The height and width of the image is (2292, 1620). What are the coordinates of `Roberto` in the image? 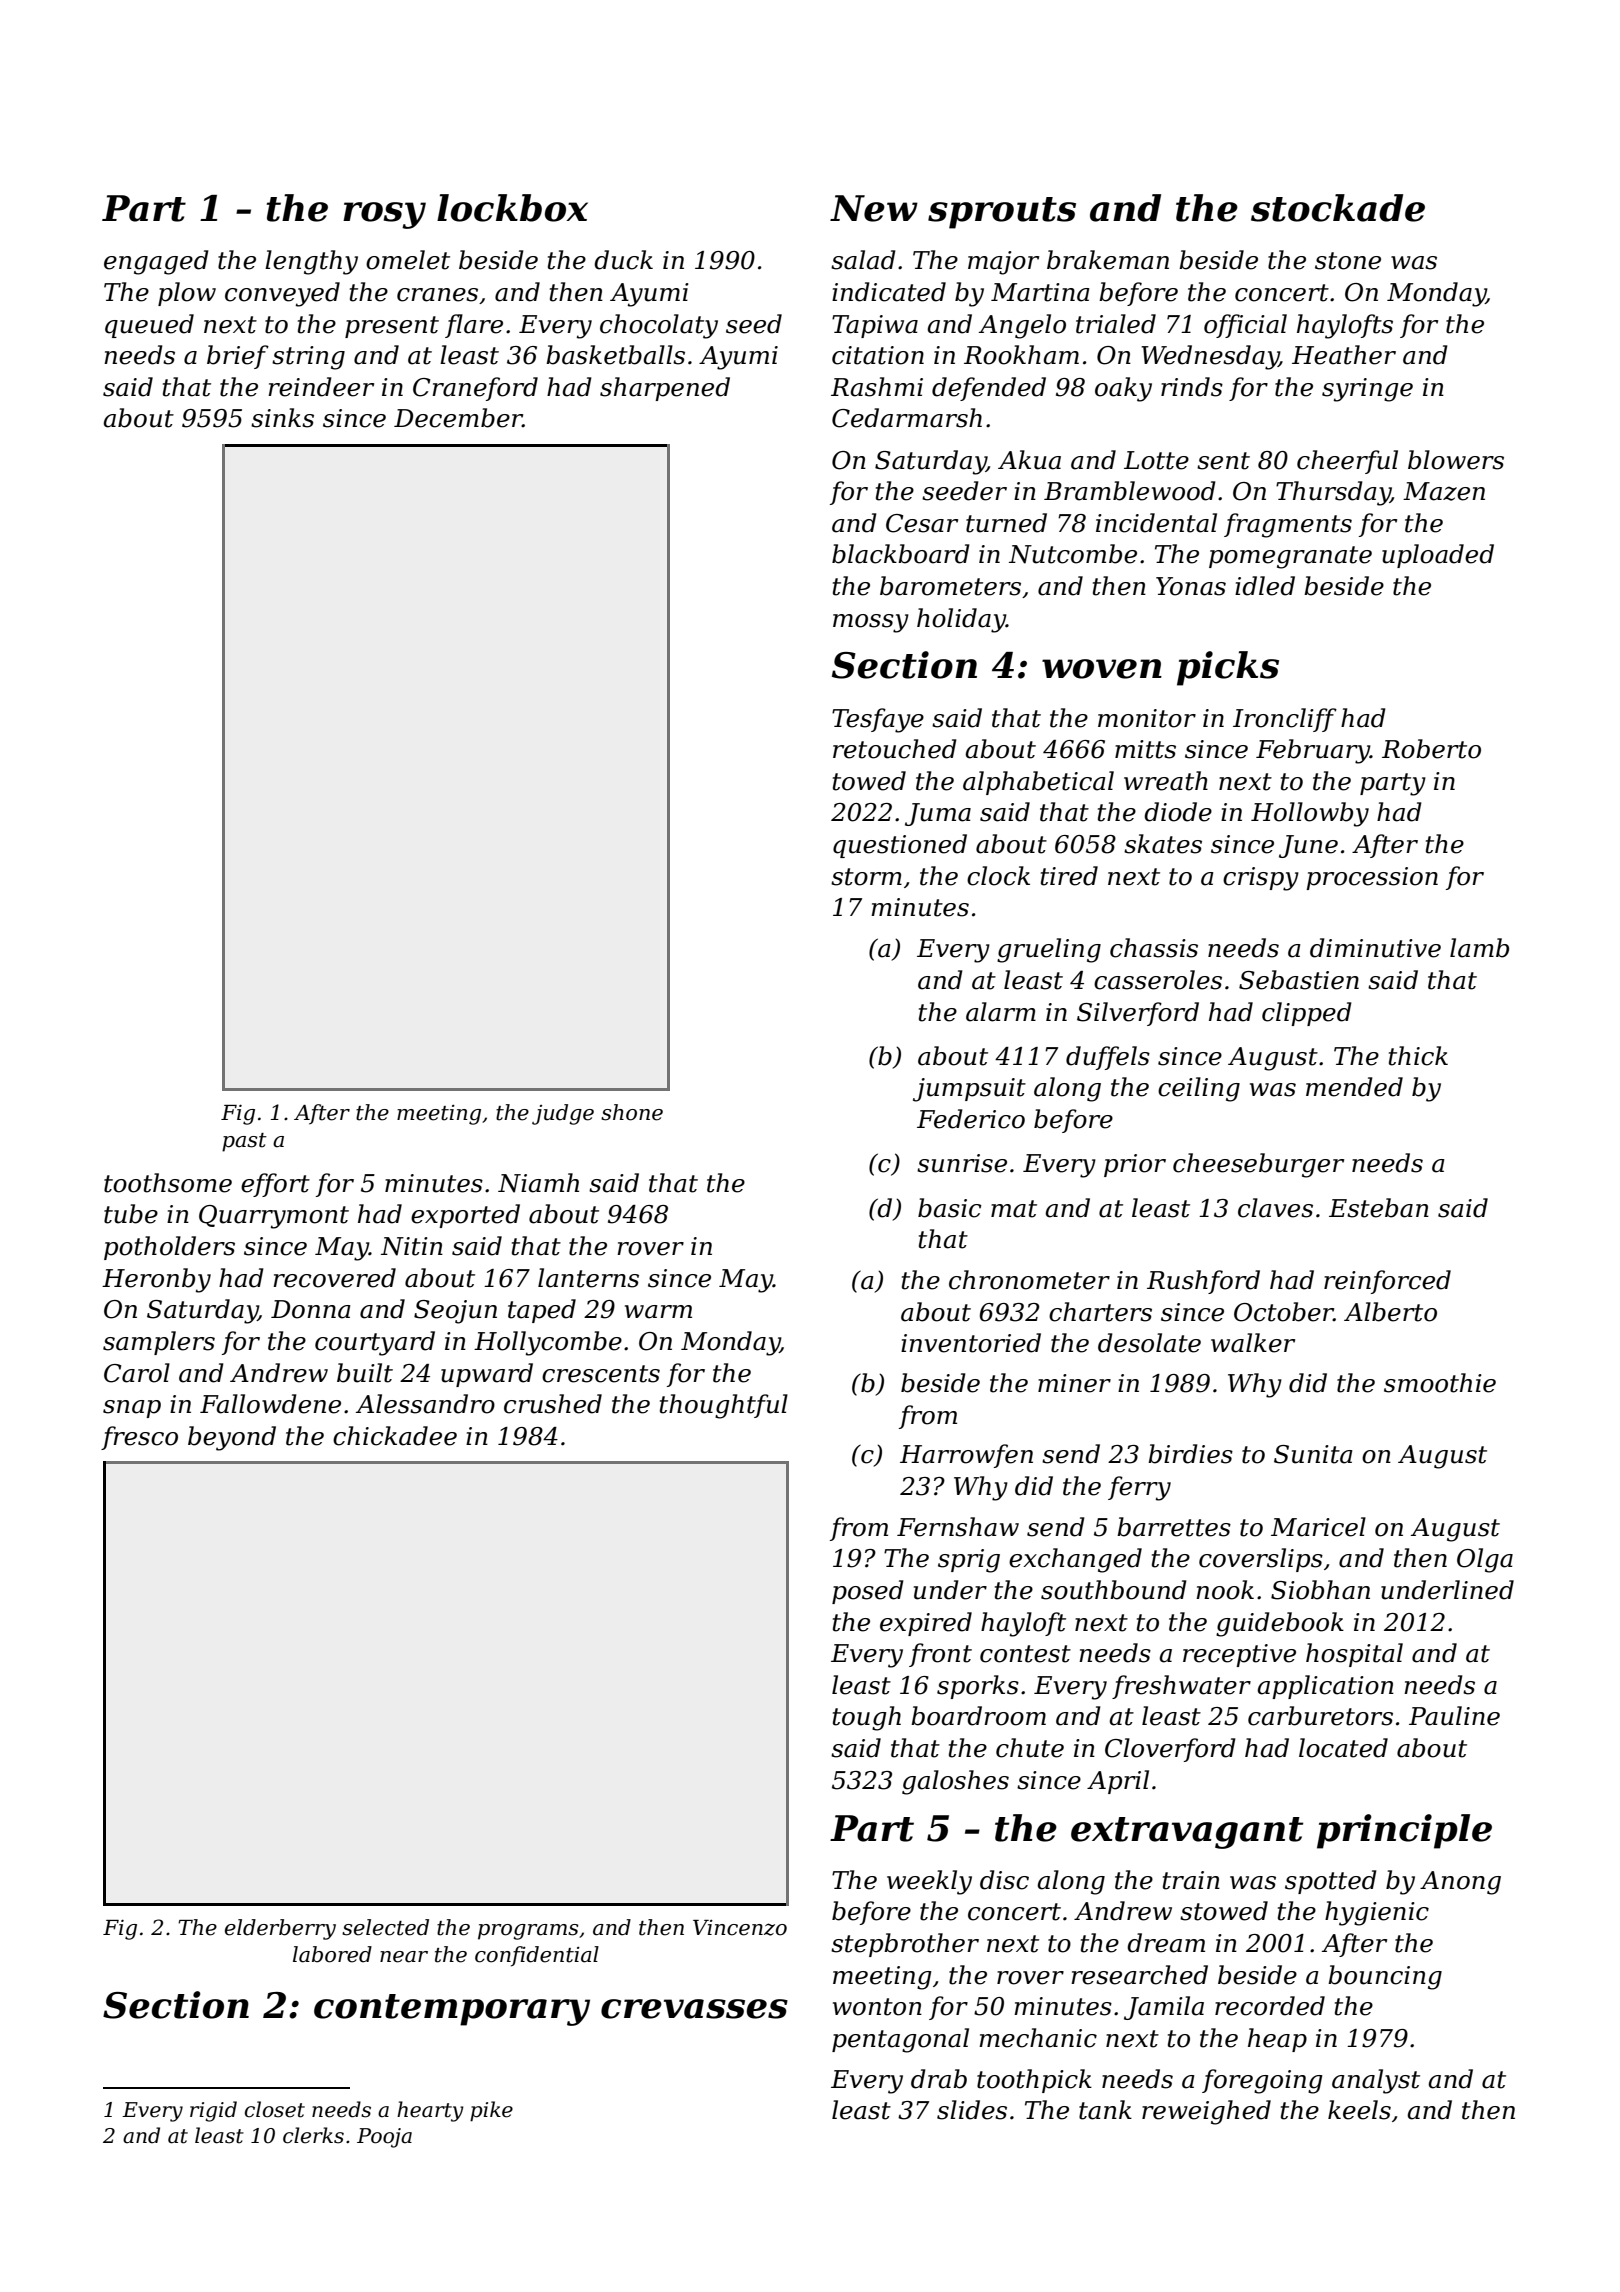 It's located at (1431, 749).
